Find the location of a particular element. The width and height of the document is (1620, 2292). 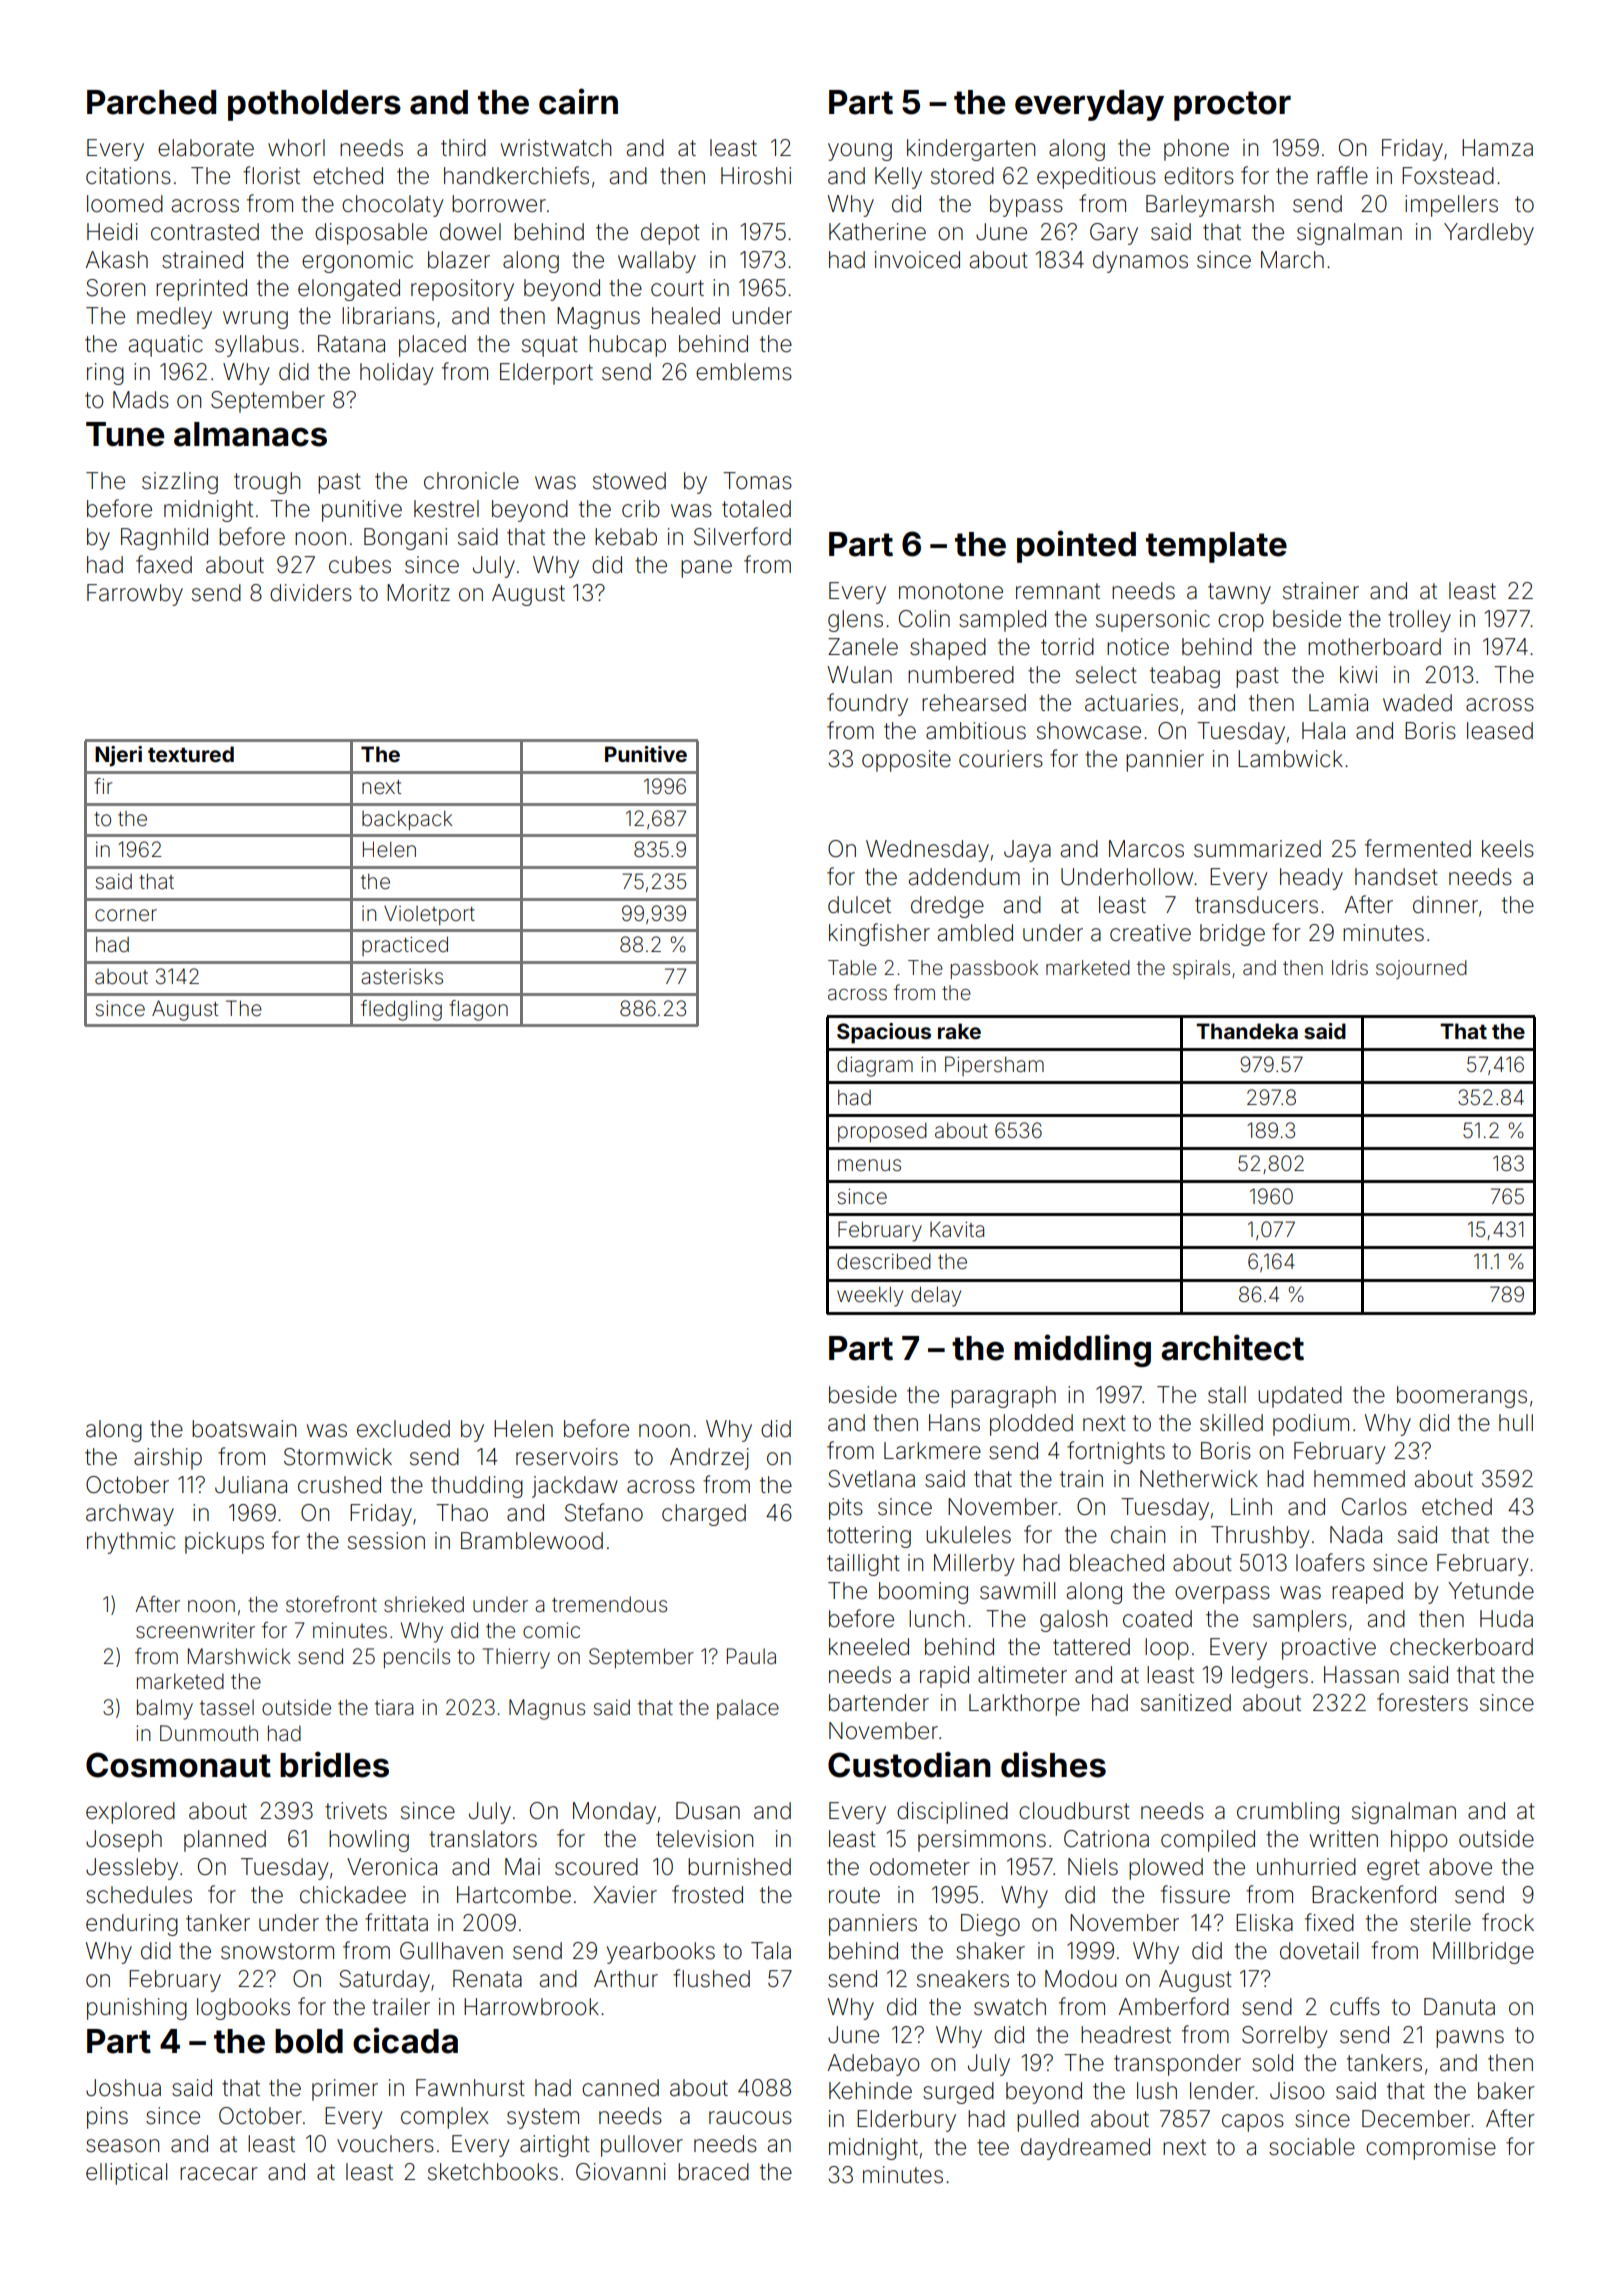

proctor is located at coordinates (1232, 106).
